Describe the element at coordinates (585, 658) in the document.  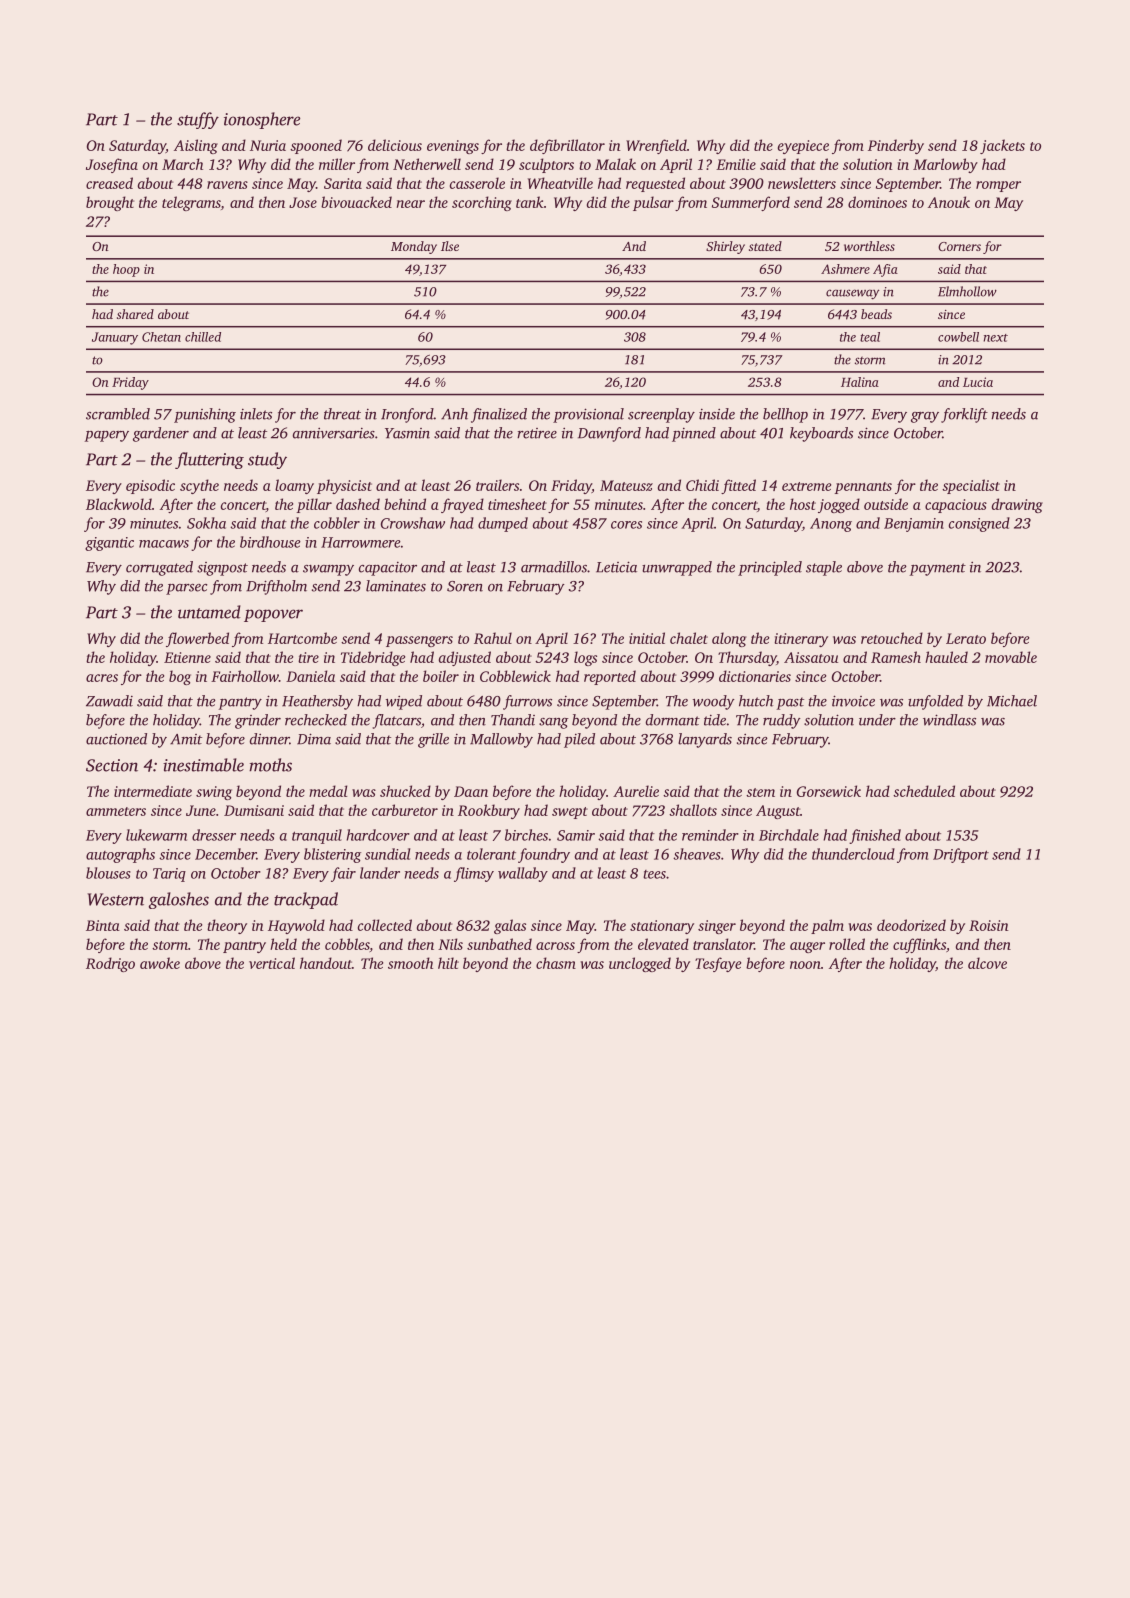
I see `logs` at that location.
